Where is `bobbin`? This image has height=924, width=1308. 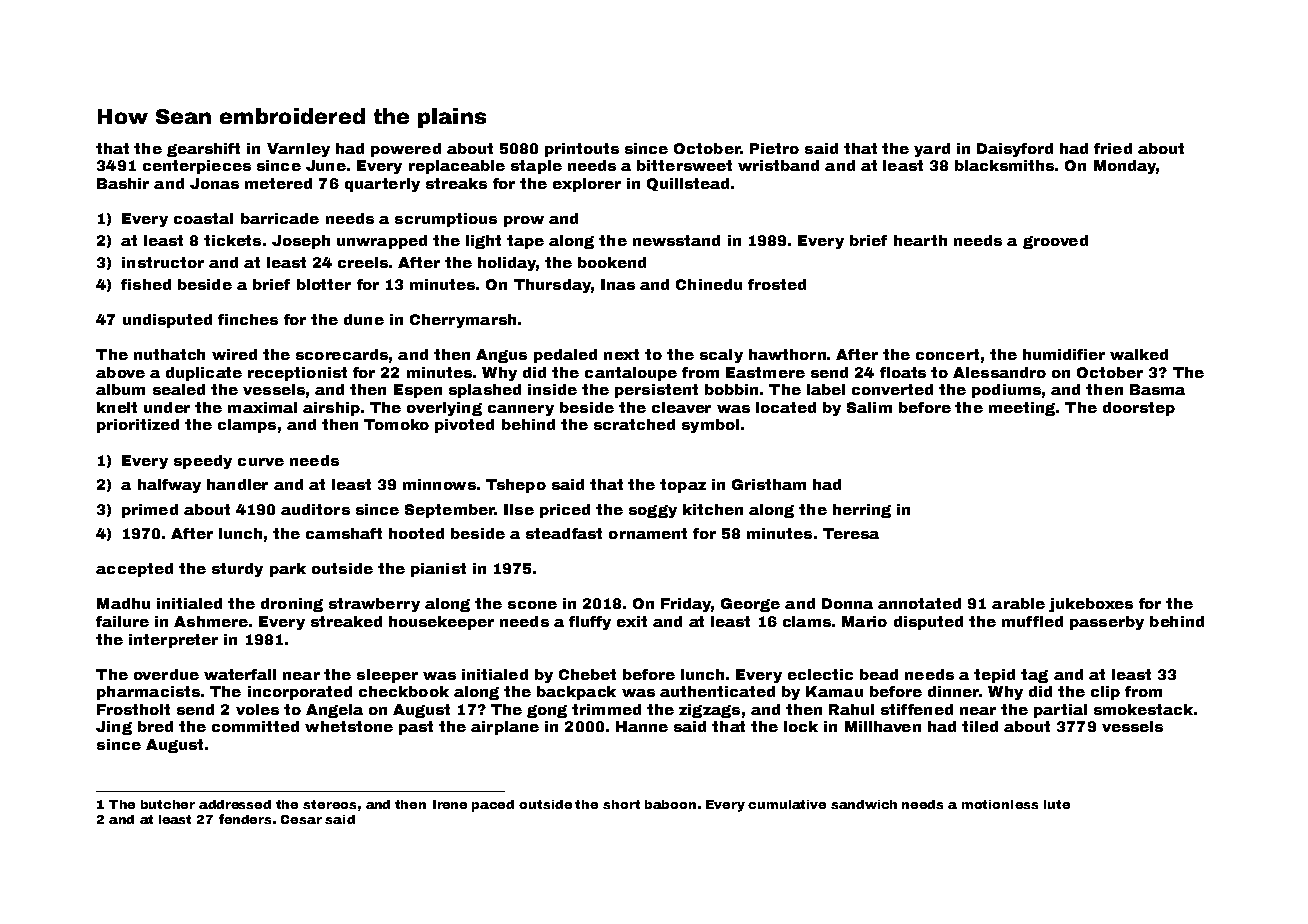 bobbin is located at coordinates (731, 389).
